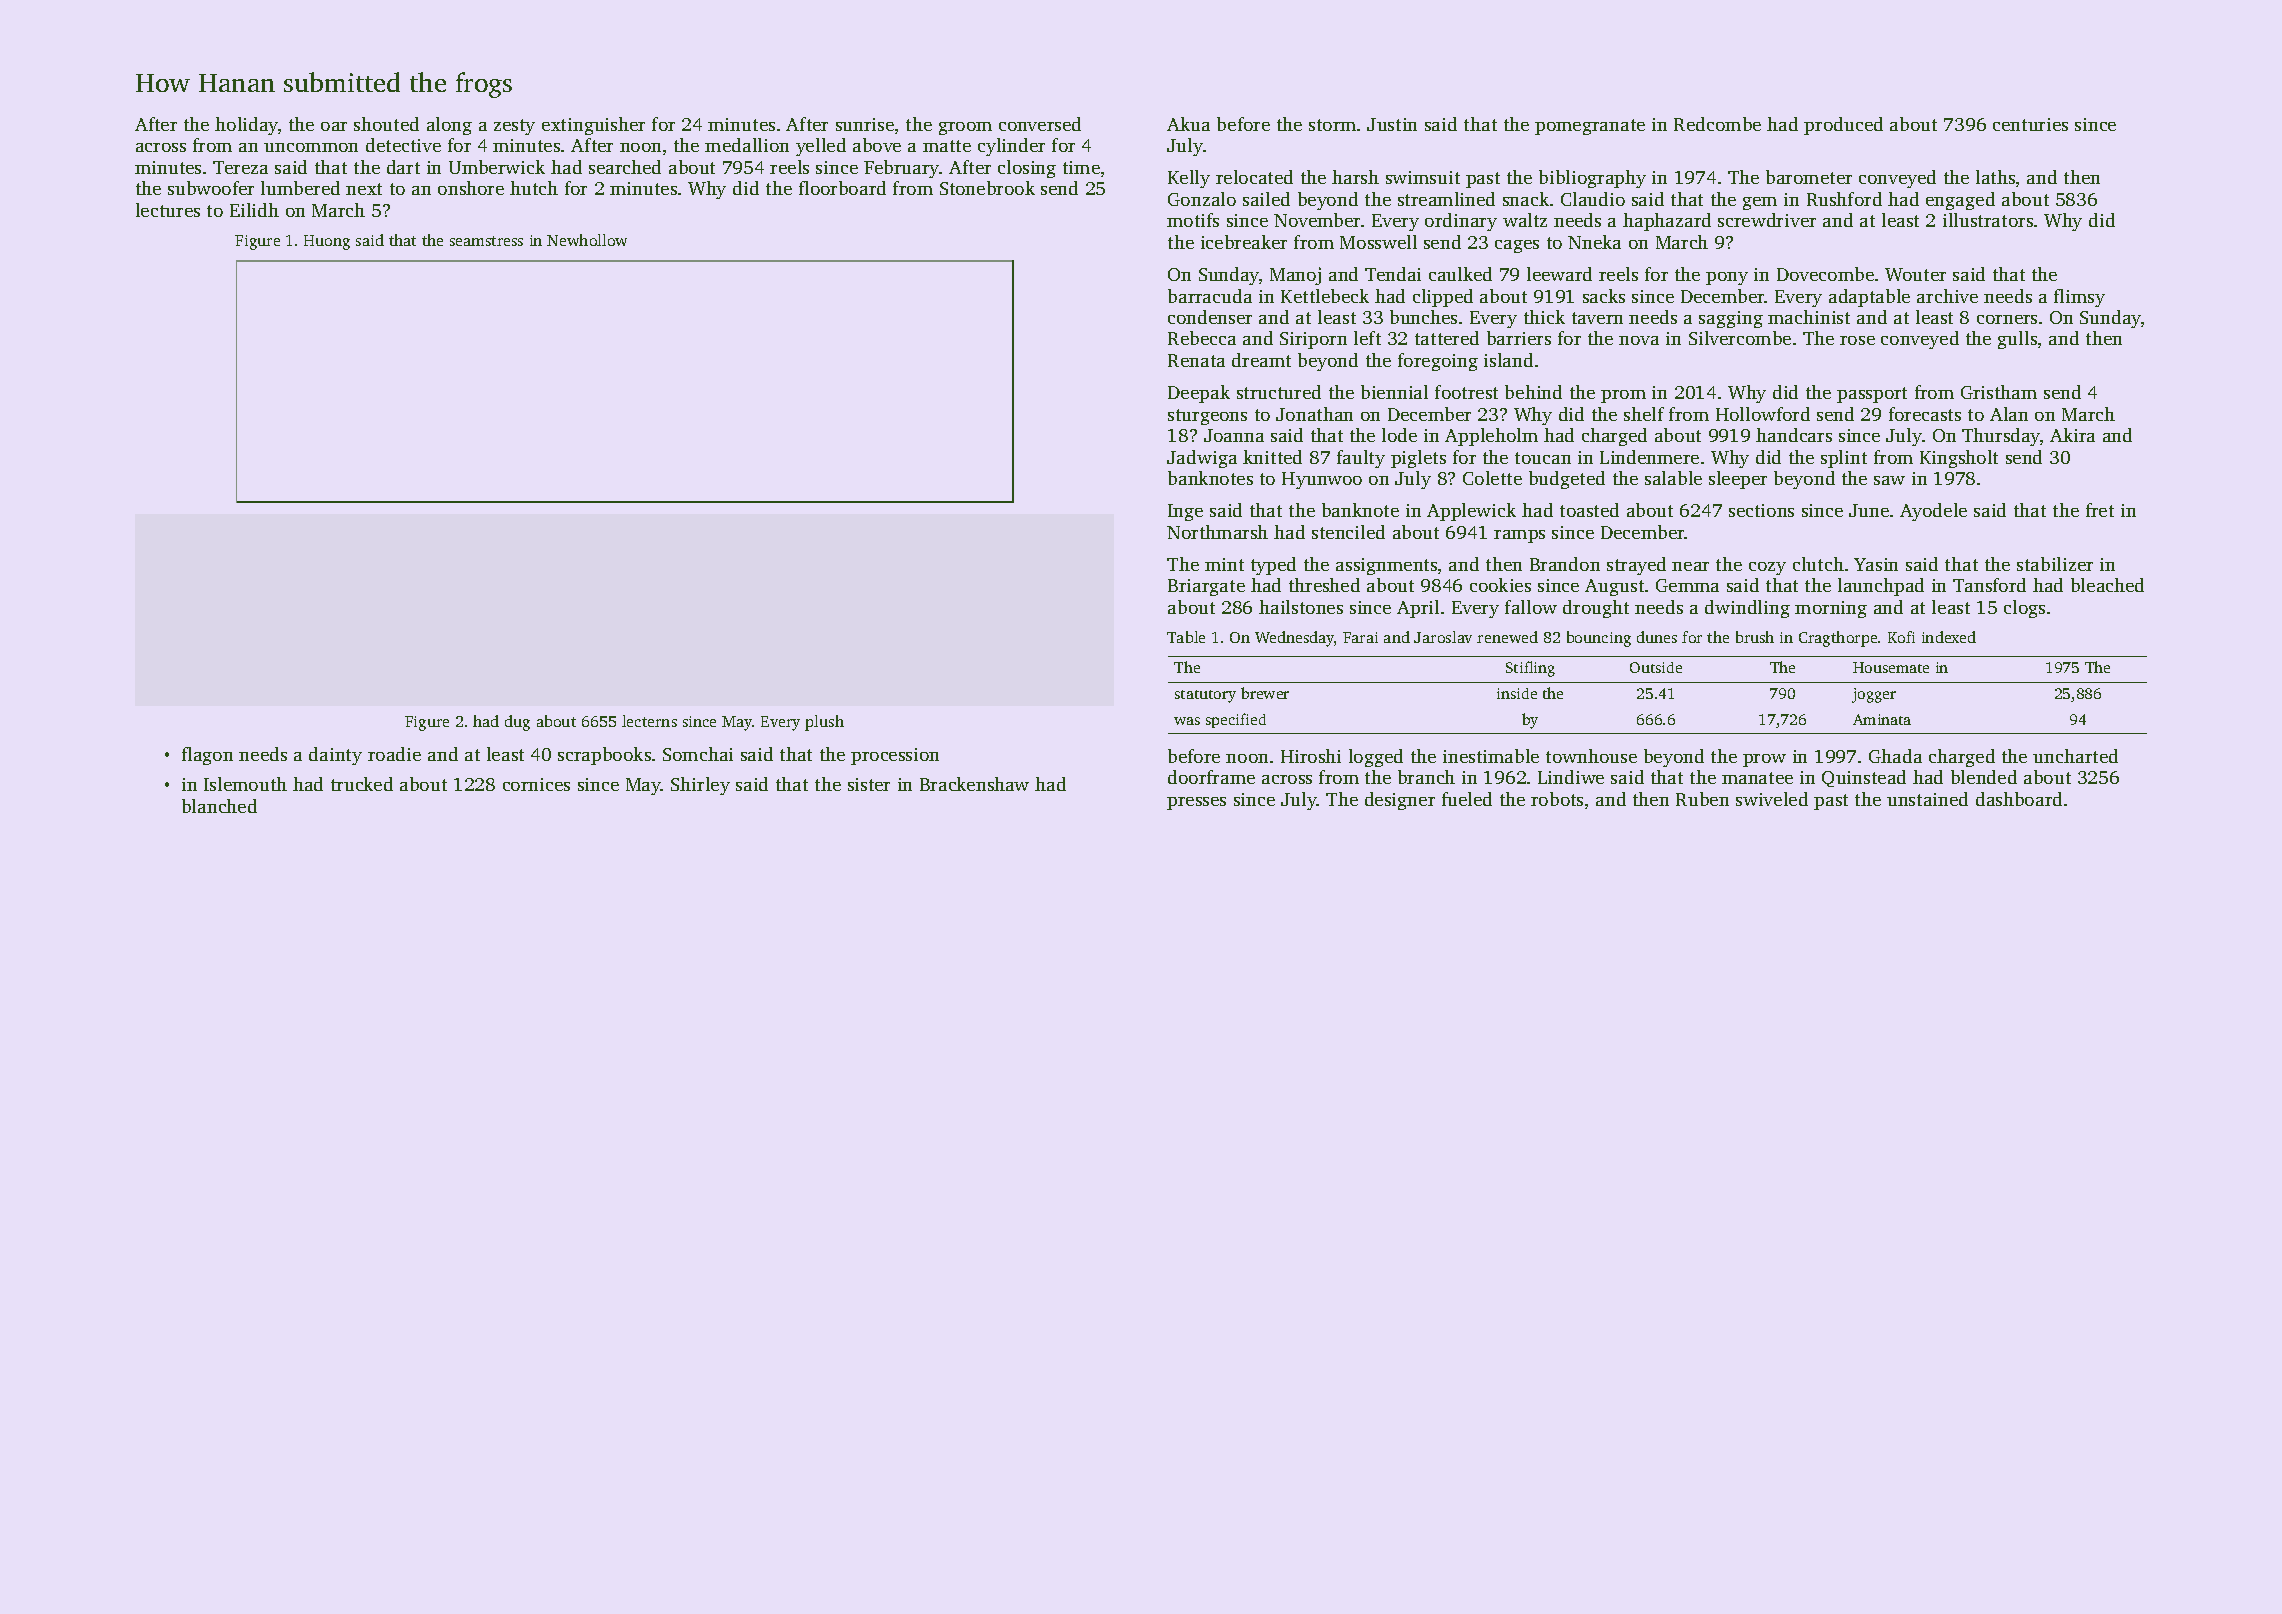 This screenshot has width=2282, height=1614. Describe the element at coordinates (486, 241) in the screenshot. I see `seamstress` at that location.
